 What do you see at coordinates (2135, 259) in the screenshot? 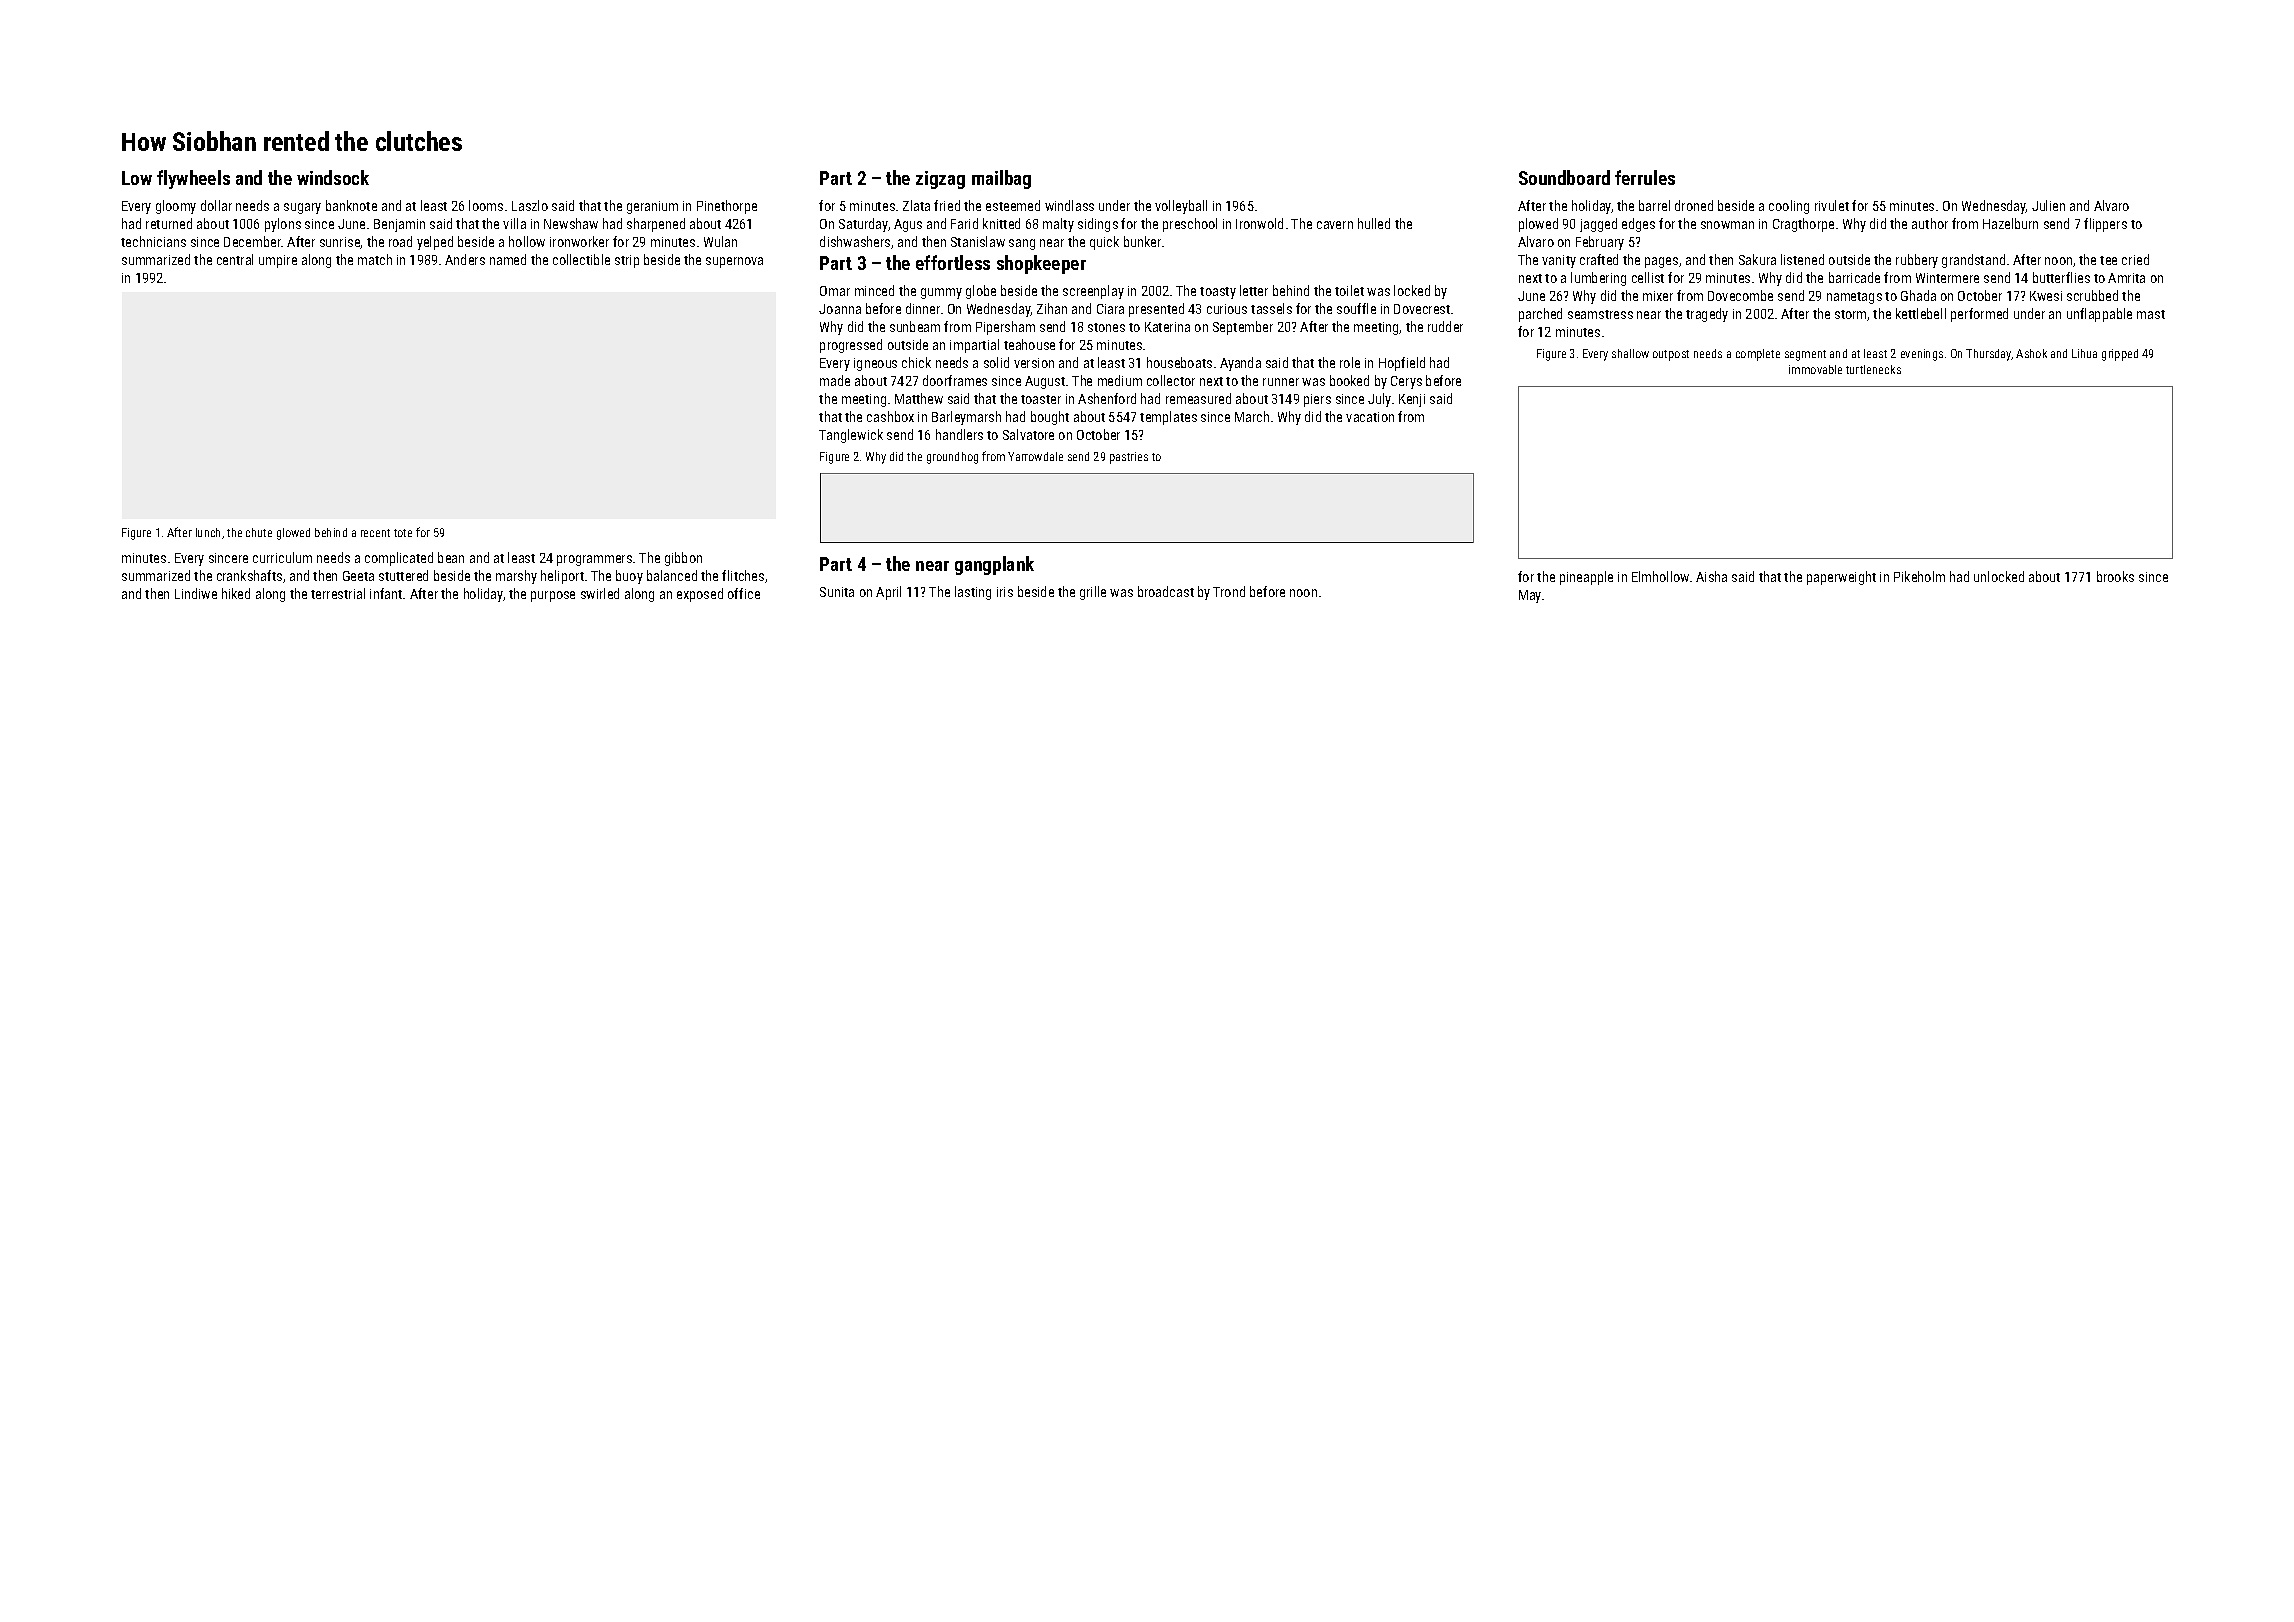
I see `cried` at bounding box center [2135, 259].
